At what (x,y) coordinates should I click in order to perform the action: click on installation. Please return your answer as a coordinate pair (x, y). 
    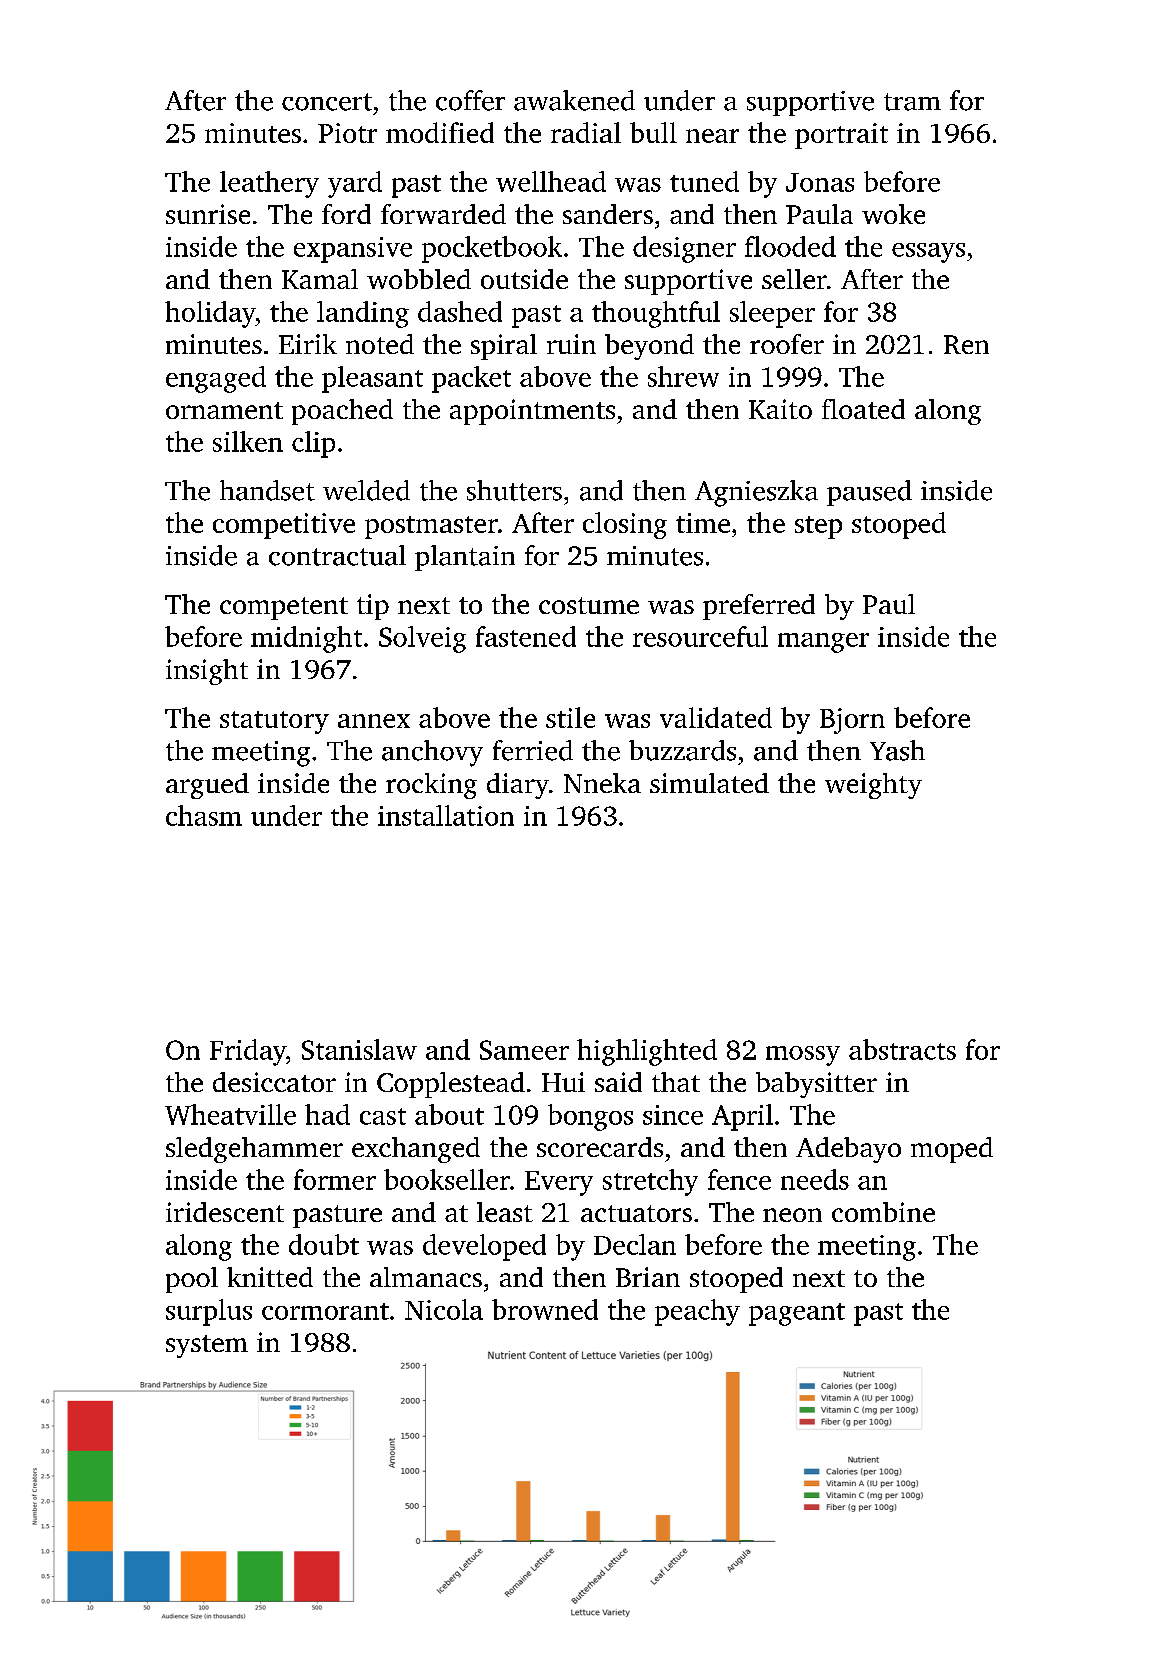
    Looking at the image, I should click on (446, 815).
